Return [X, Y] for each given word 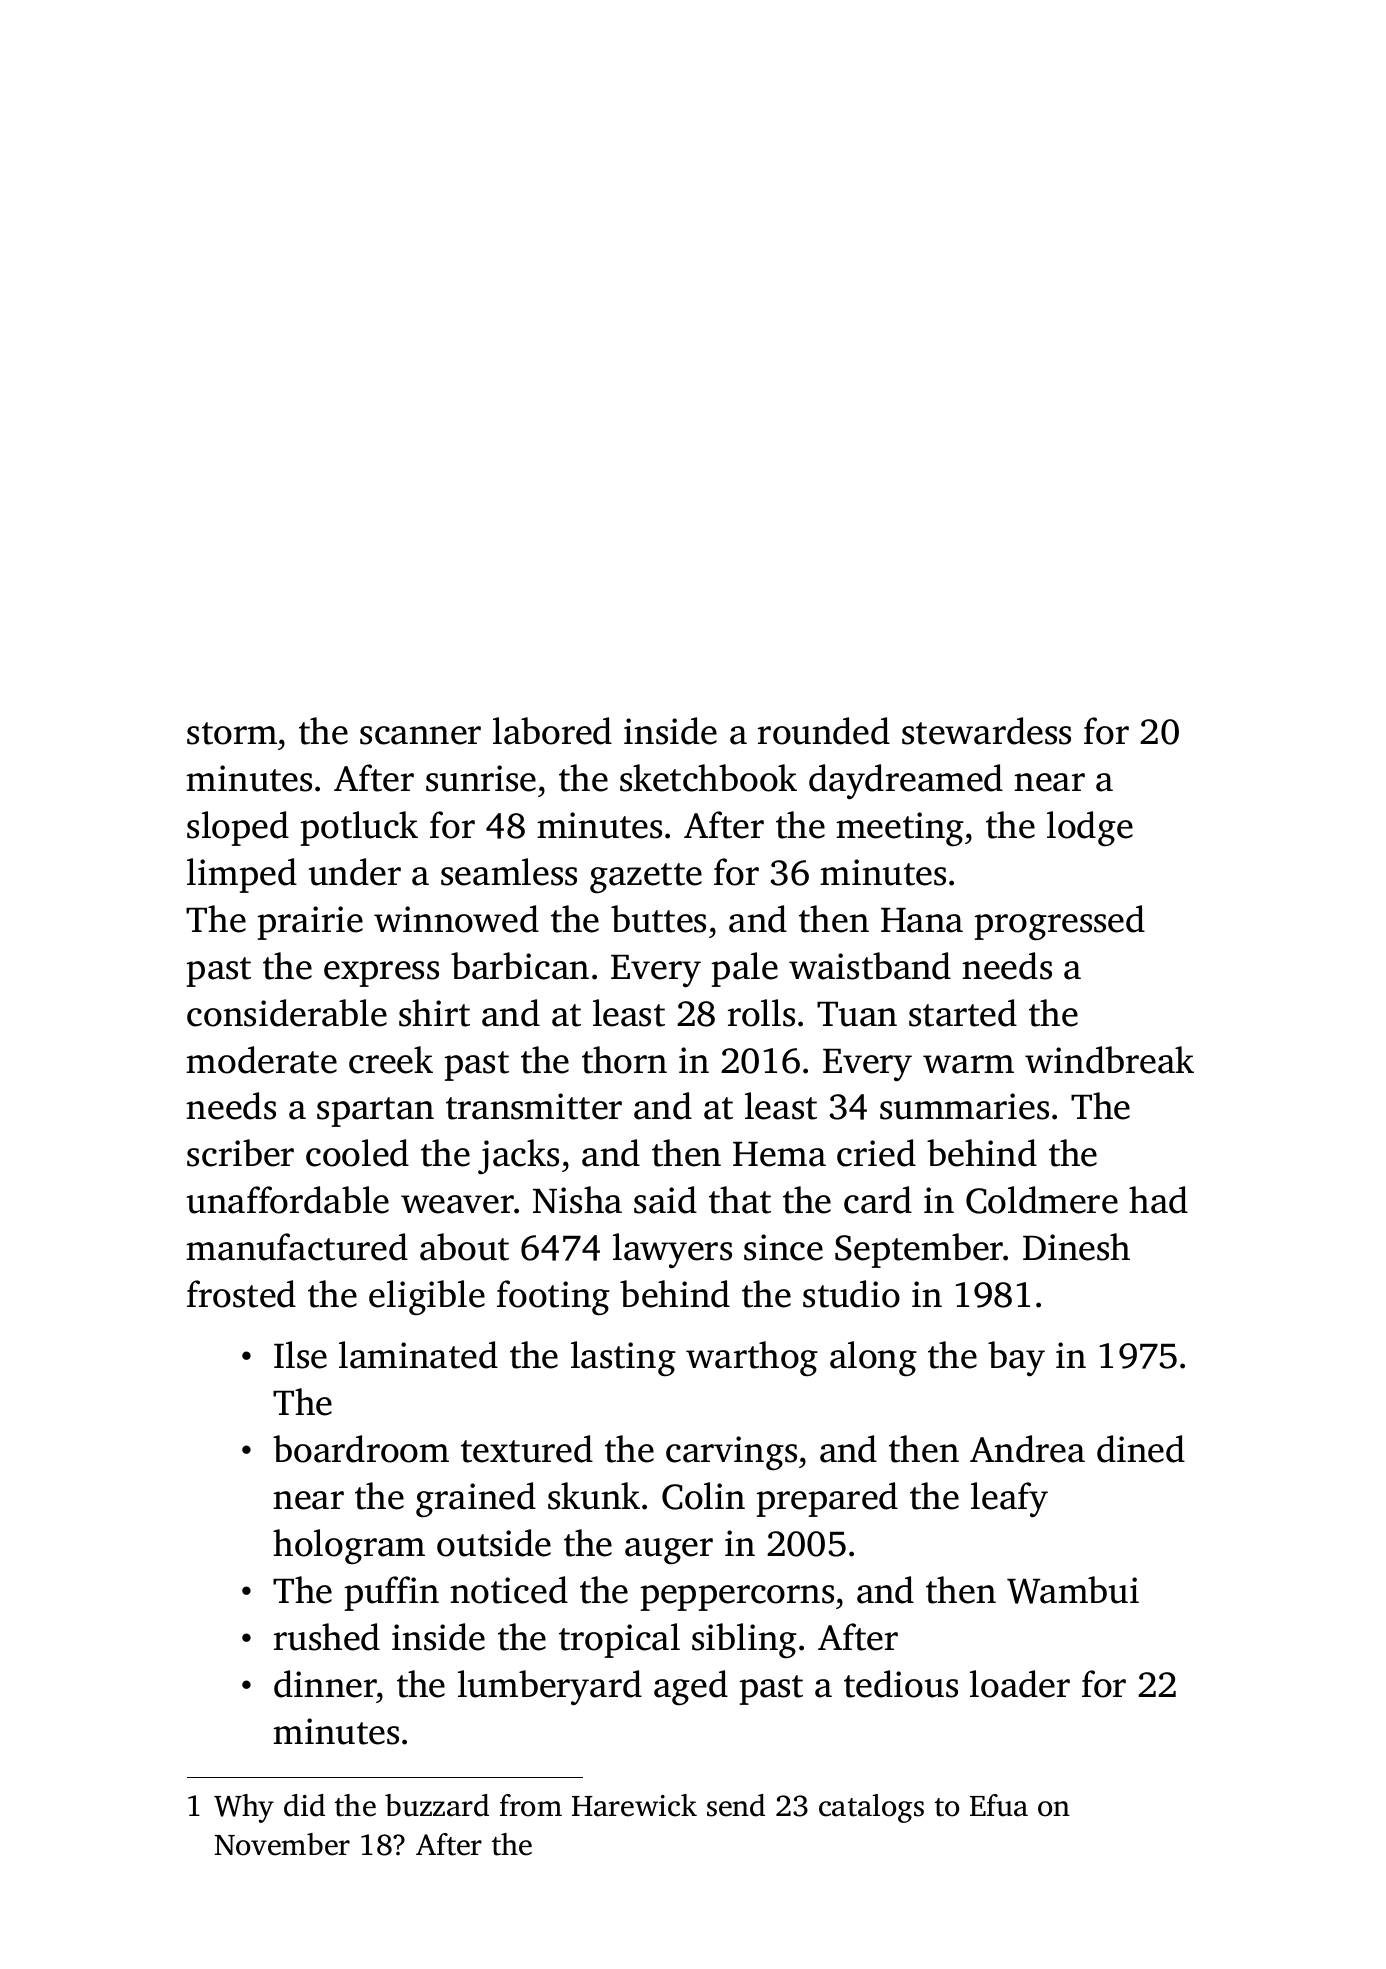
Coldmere [1042, 1200]
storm [232, 733]
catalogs [871, 1808]
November [282, 1844]
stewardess [986, 731]
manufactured [297, 1247]
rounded [824, 731]
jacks [518, 1156]
